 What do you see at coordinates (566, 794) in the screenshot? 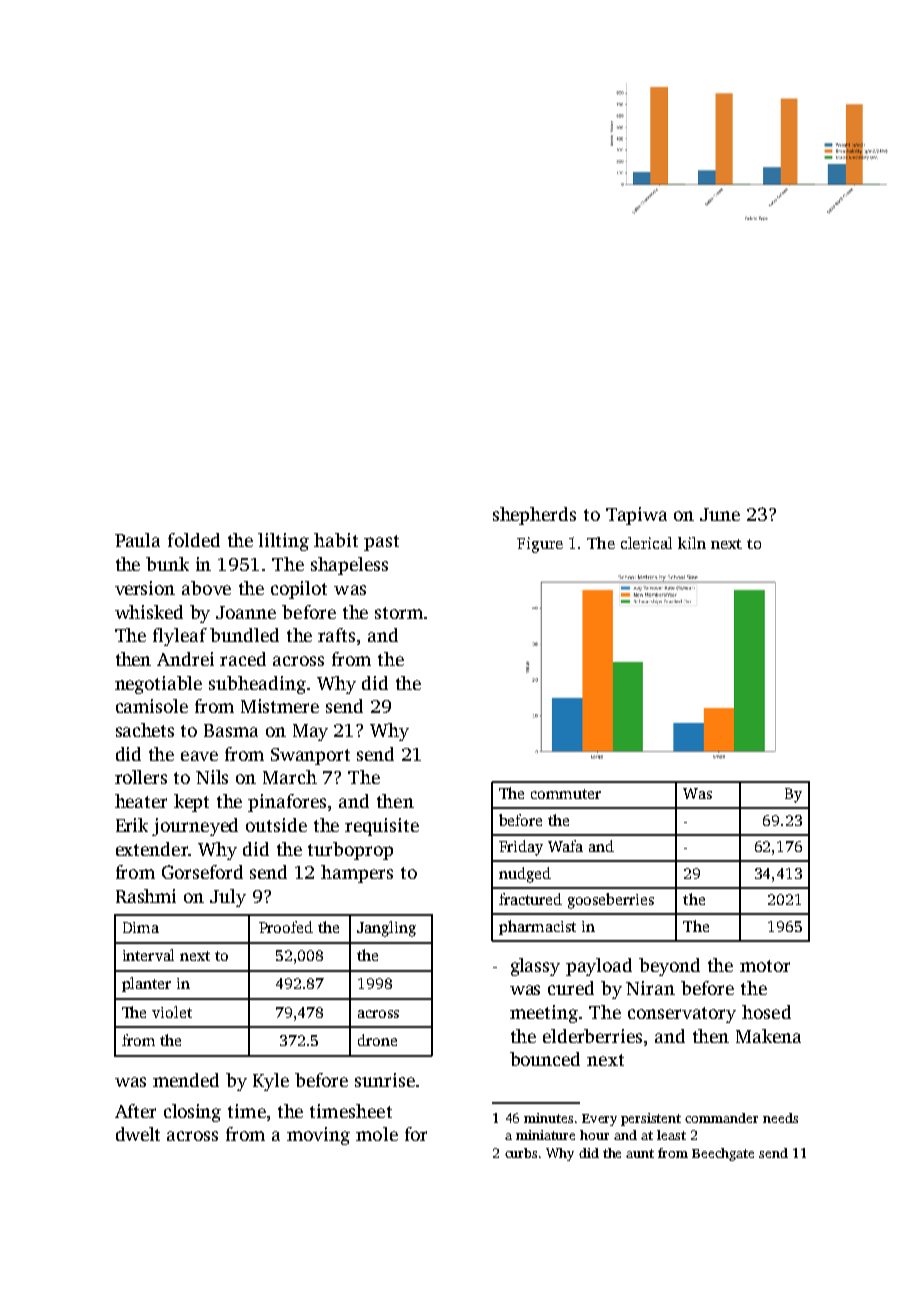
I see `commuter` at bounding box center [566, 794].
